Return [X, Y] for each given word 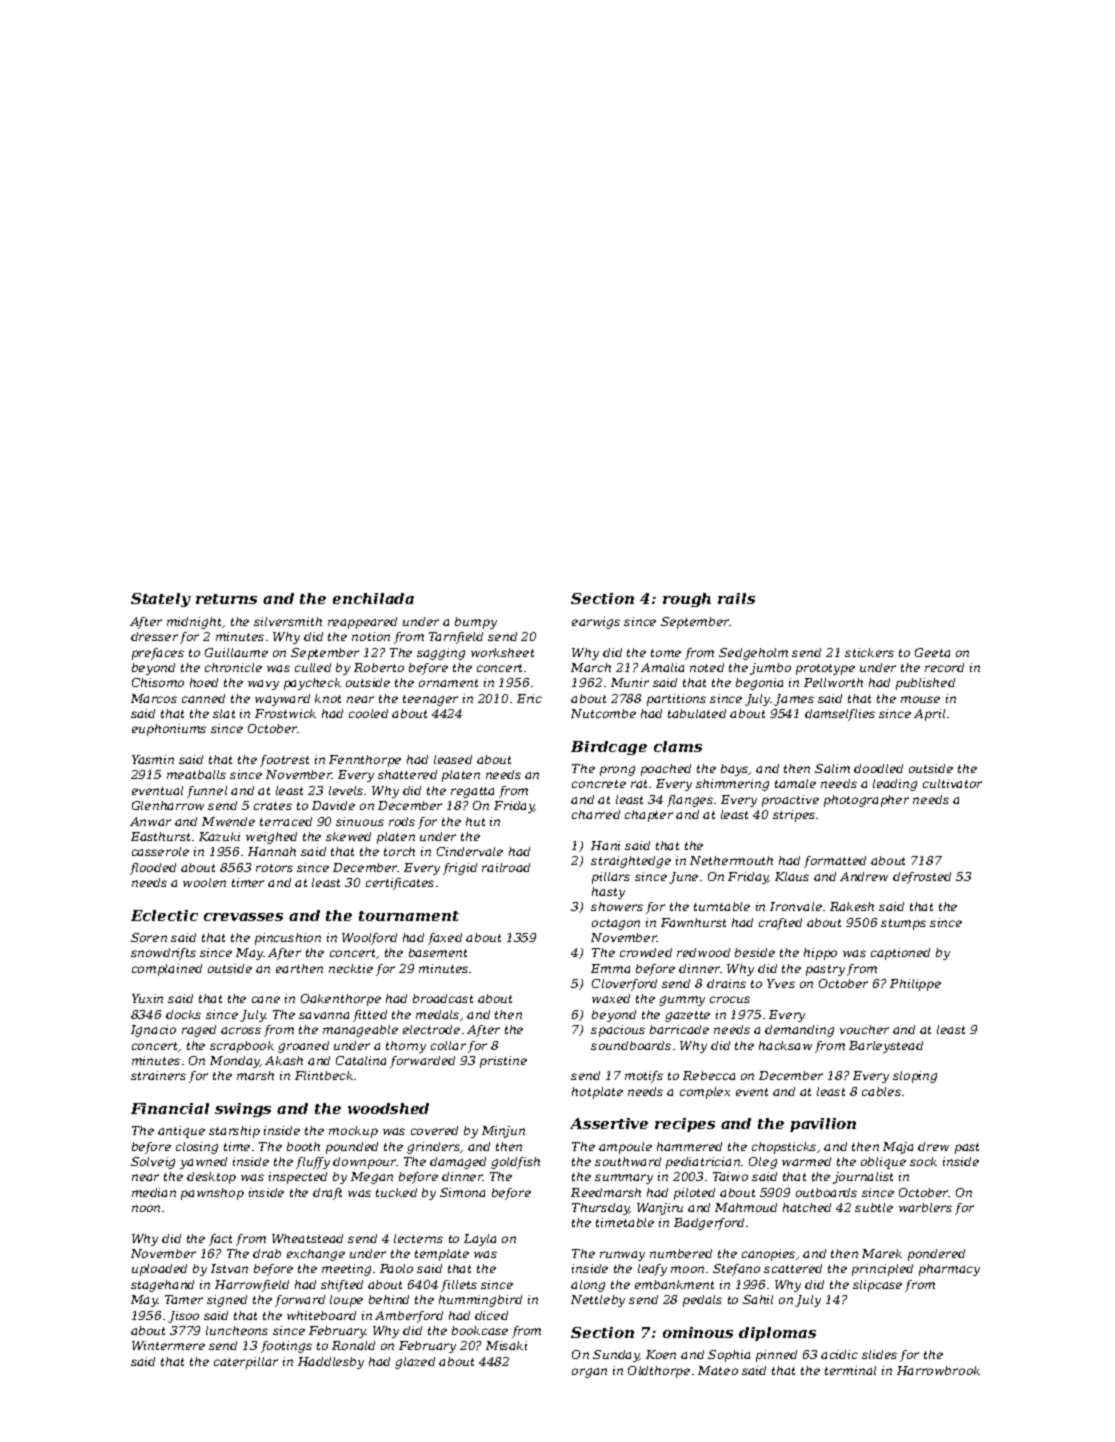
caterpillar [246, 1363]
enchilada [373, 598]
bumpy [476, 623]
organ [589, 1373]
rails [736, 598]
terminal [850, 1370]
